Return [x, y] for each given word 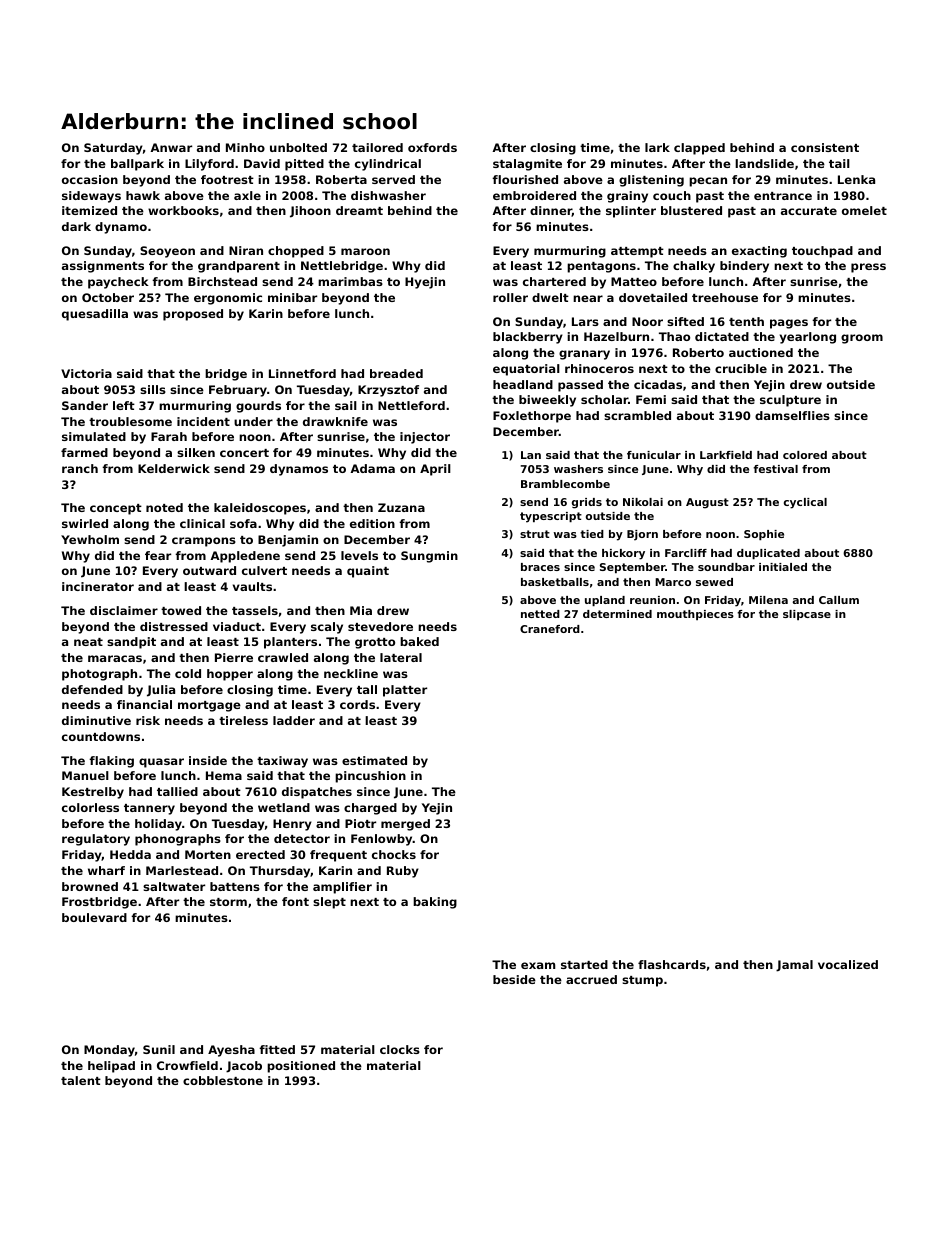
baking [435, 903]
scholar [604, 399]
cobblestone [223, 1080]
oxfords [432, 147]
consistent [825, 147]
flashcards [672, 964]
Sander [85, 405]
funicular [654, 455]
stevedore [380, 626]
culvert [264, 570]
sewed [714, 582]
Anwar [171, 147]
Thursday [280, 872]
